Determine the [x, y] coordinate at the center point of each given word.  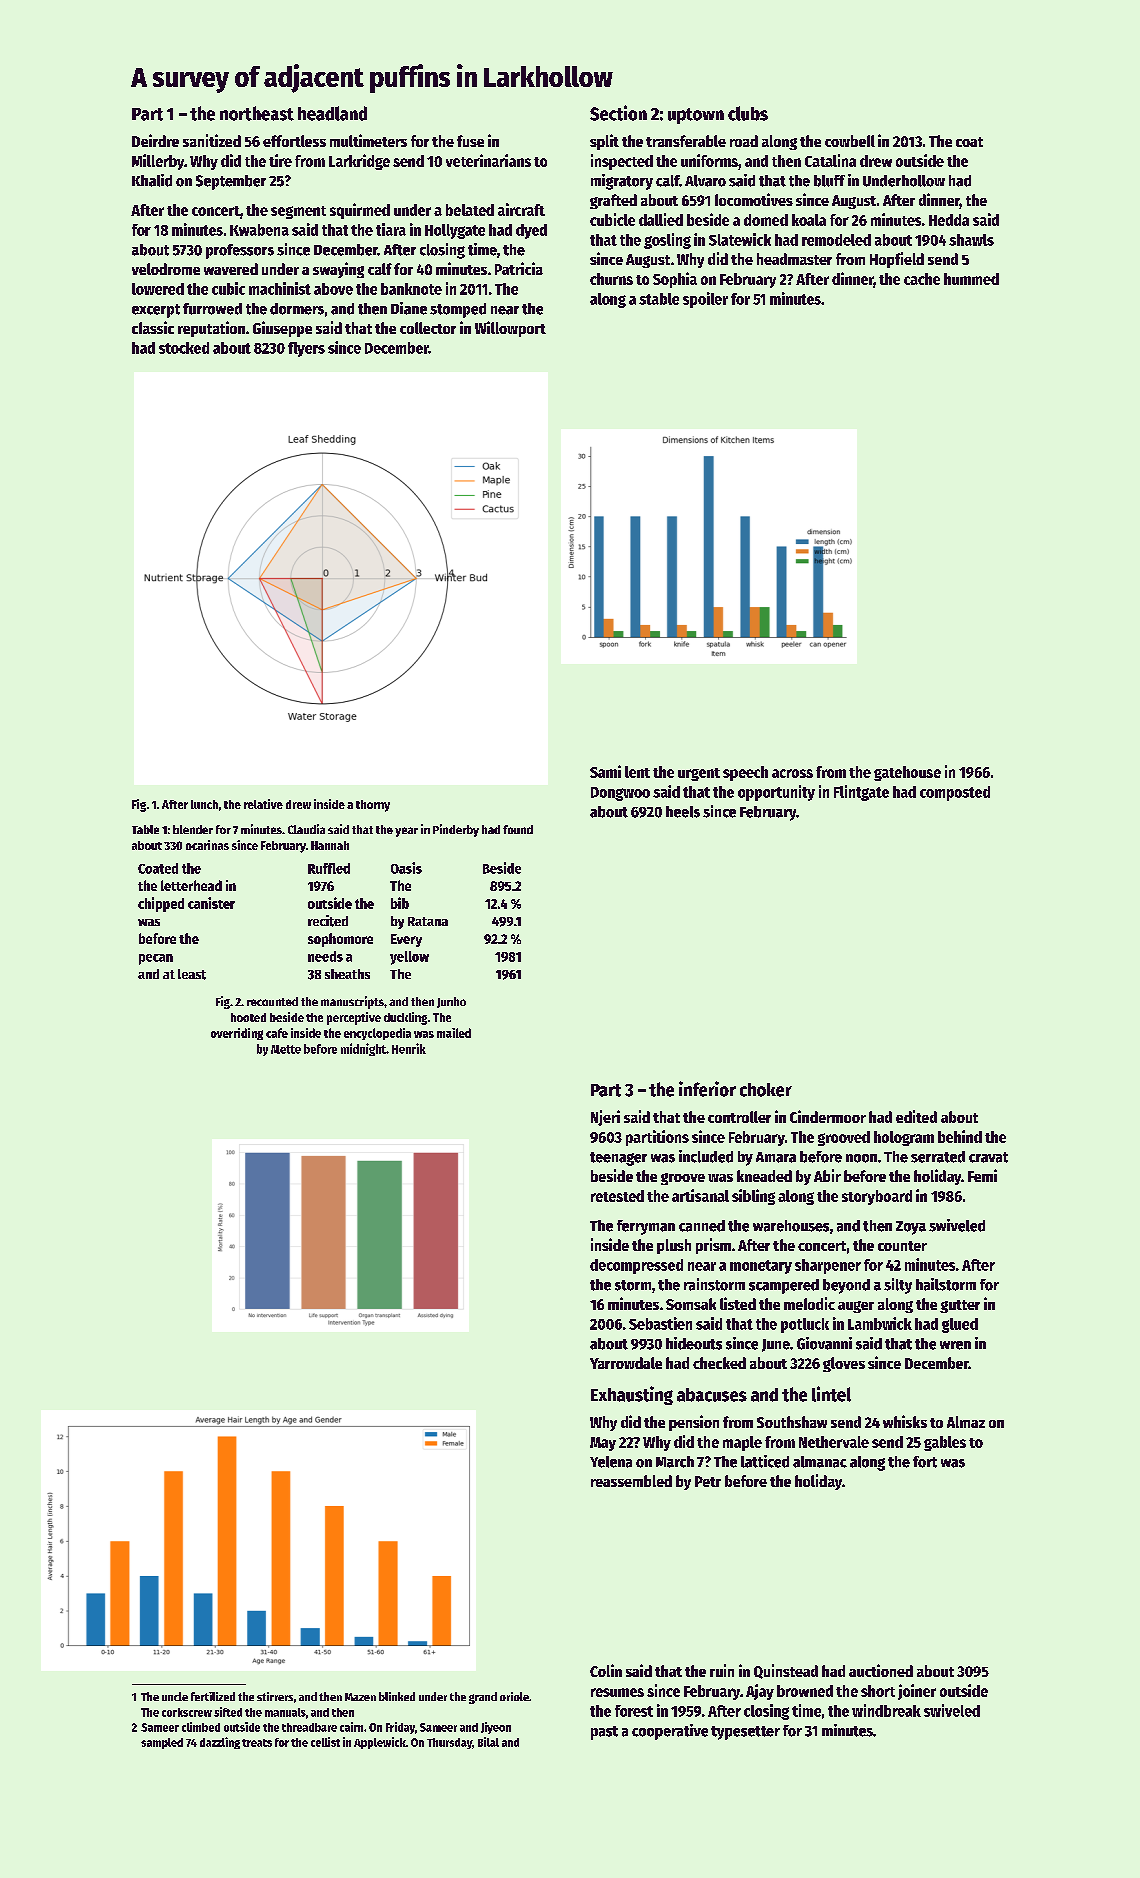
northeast [257, 113]
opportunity [776, 793]
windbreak [886, 1710]
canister [211, 903]
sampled [162, 1743]
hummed [971, 279]
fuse [470, 141]
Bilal [488, 1742]
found [518, 829]
